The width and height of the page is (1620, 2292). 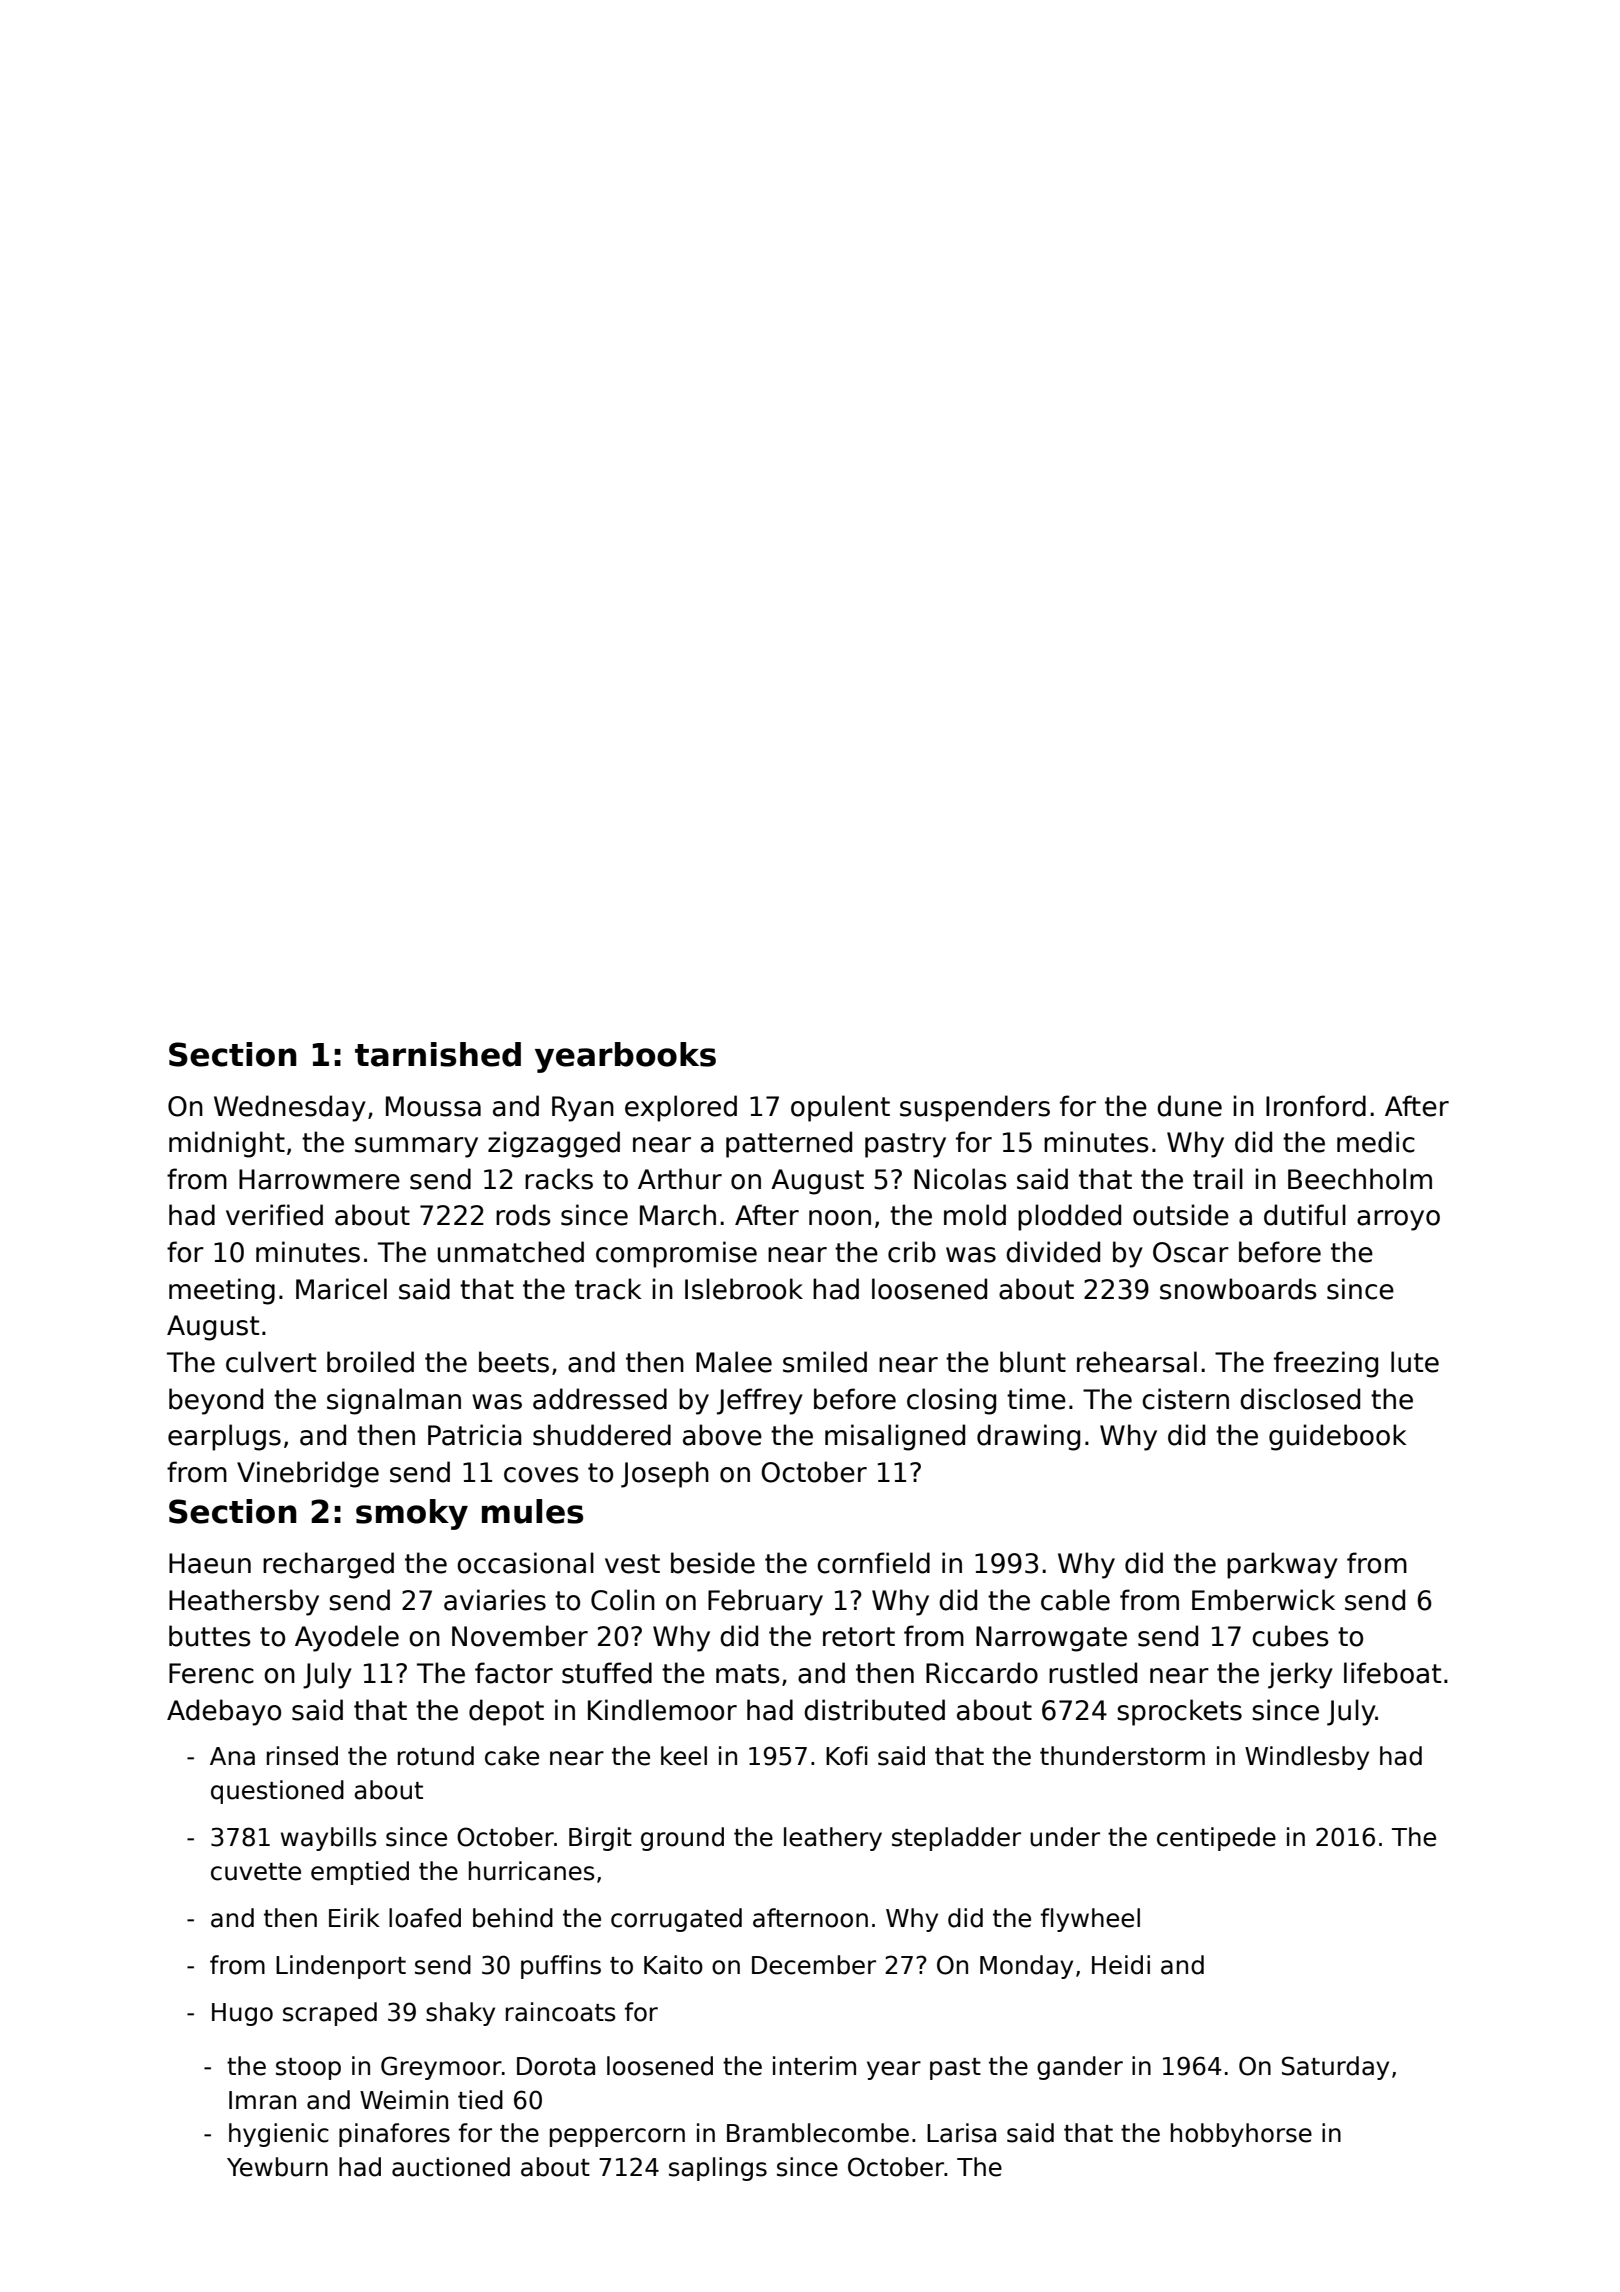 I want to click on misaligned, so click(x=895, y=1437).
